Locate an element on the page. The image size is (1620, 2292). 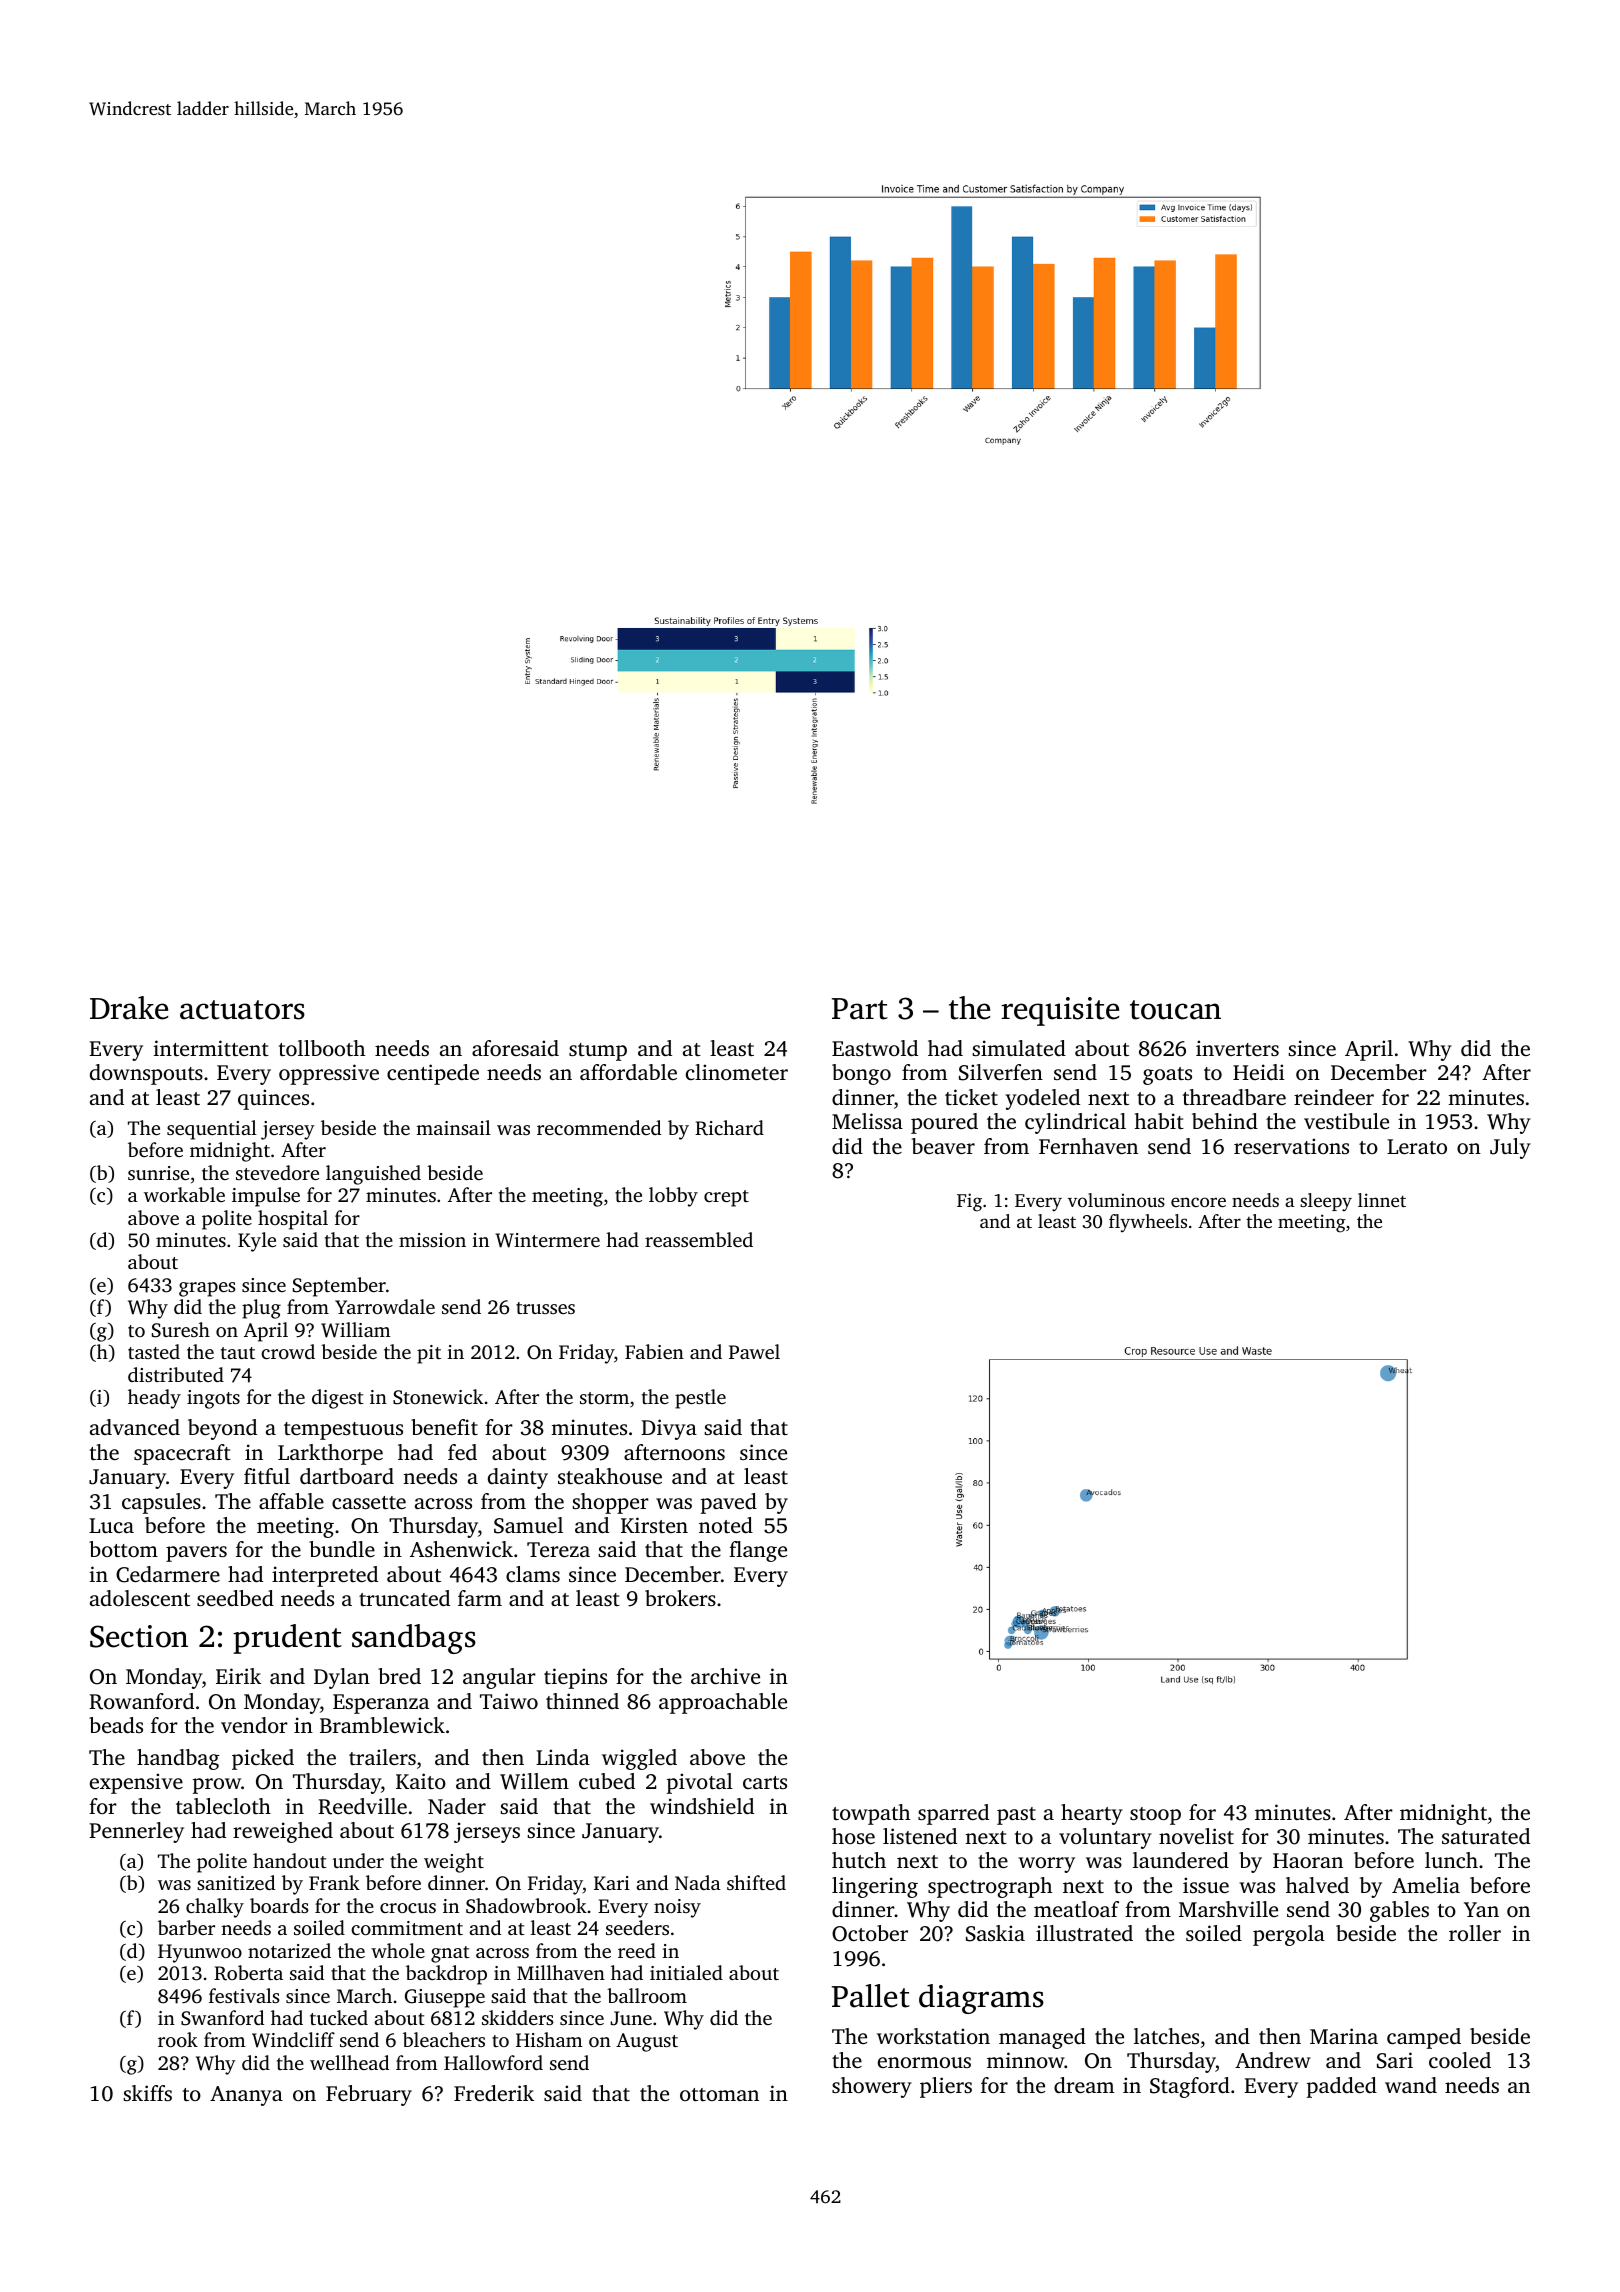
stevedore is located at coordinates (277, 1172).
